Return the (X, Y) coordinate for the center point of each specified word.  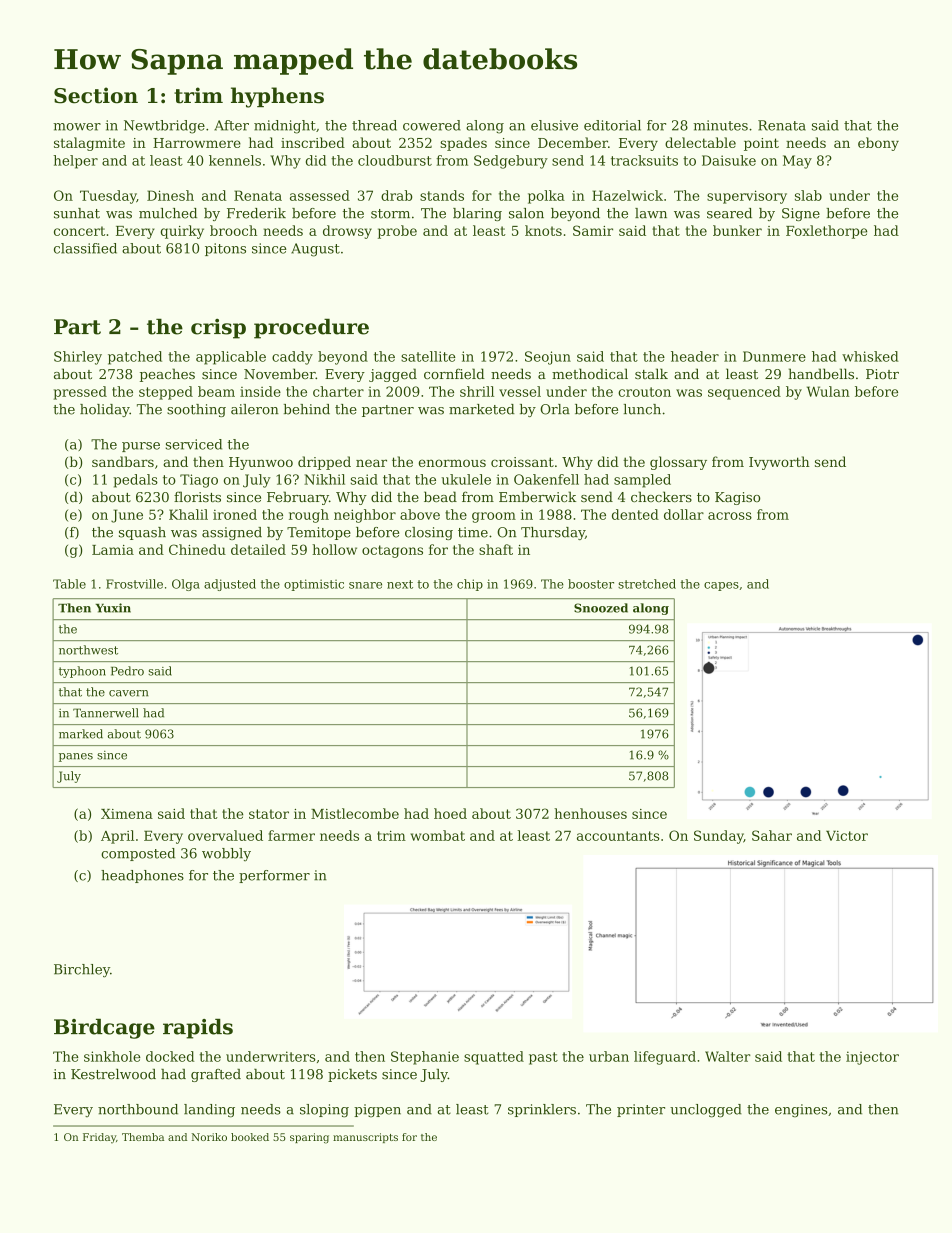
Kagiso (737, 498)
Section (96, 95)
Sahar (772, 835)
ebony (878, 144)
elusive (554, 125)
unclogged (706, 1111)
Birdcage (104, 1029)
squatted (494, 1058)
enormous (452, 463)
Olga (186, 585)
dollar (684, 514)
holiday (105, 410)
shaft (496, 549)
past (543, 1058)
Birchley (82, 971)
